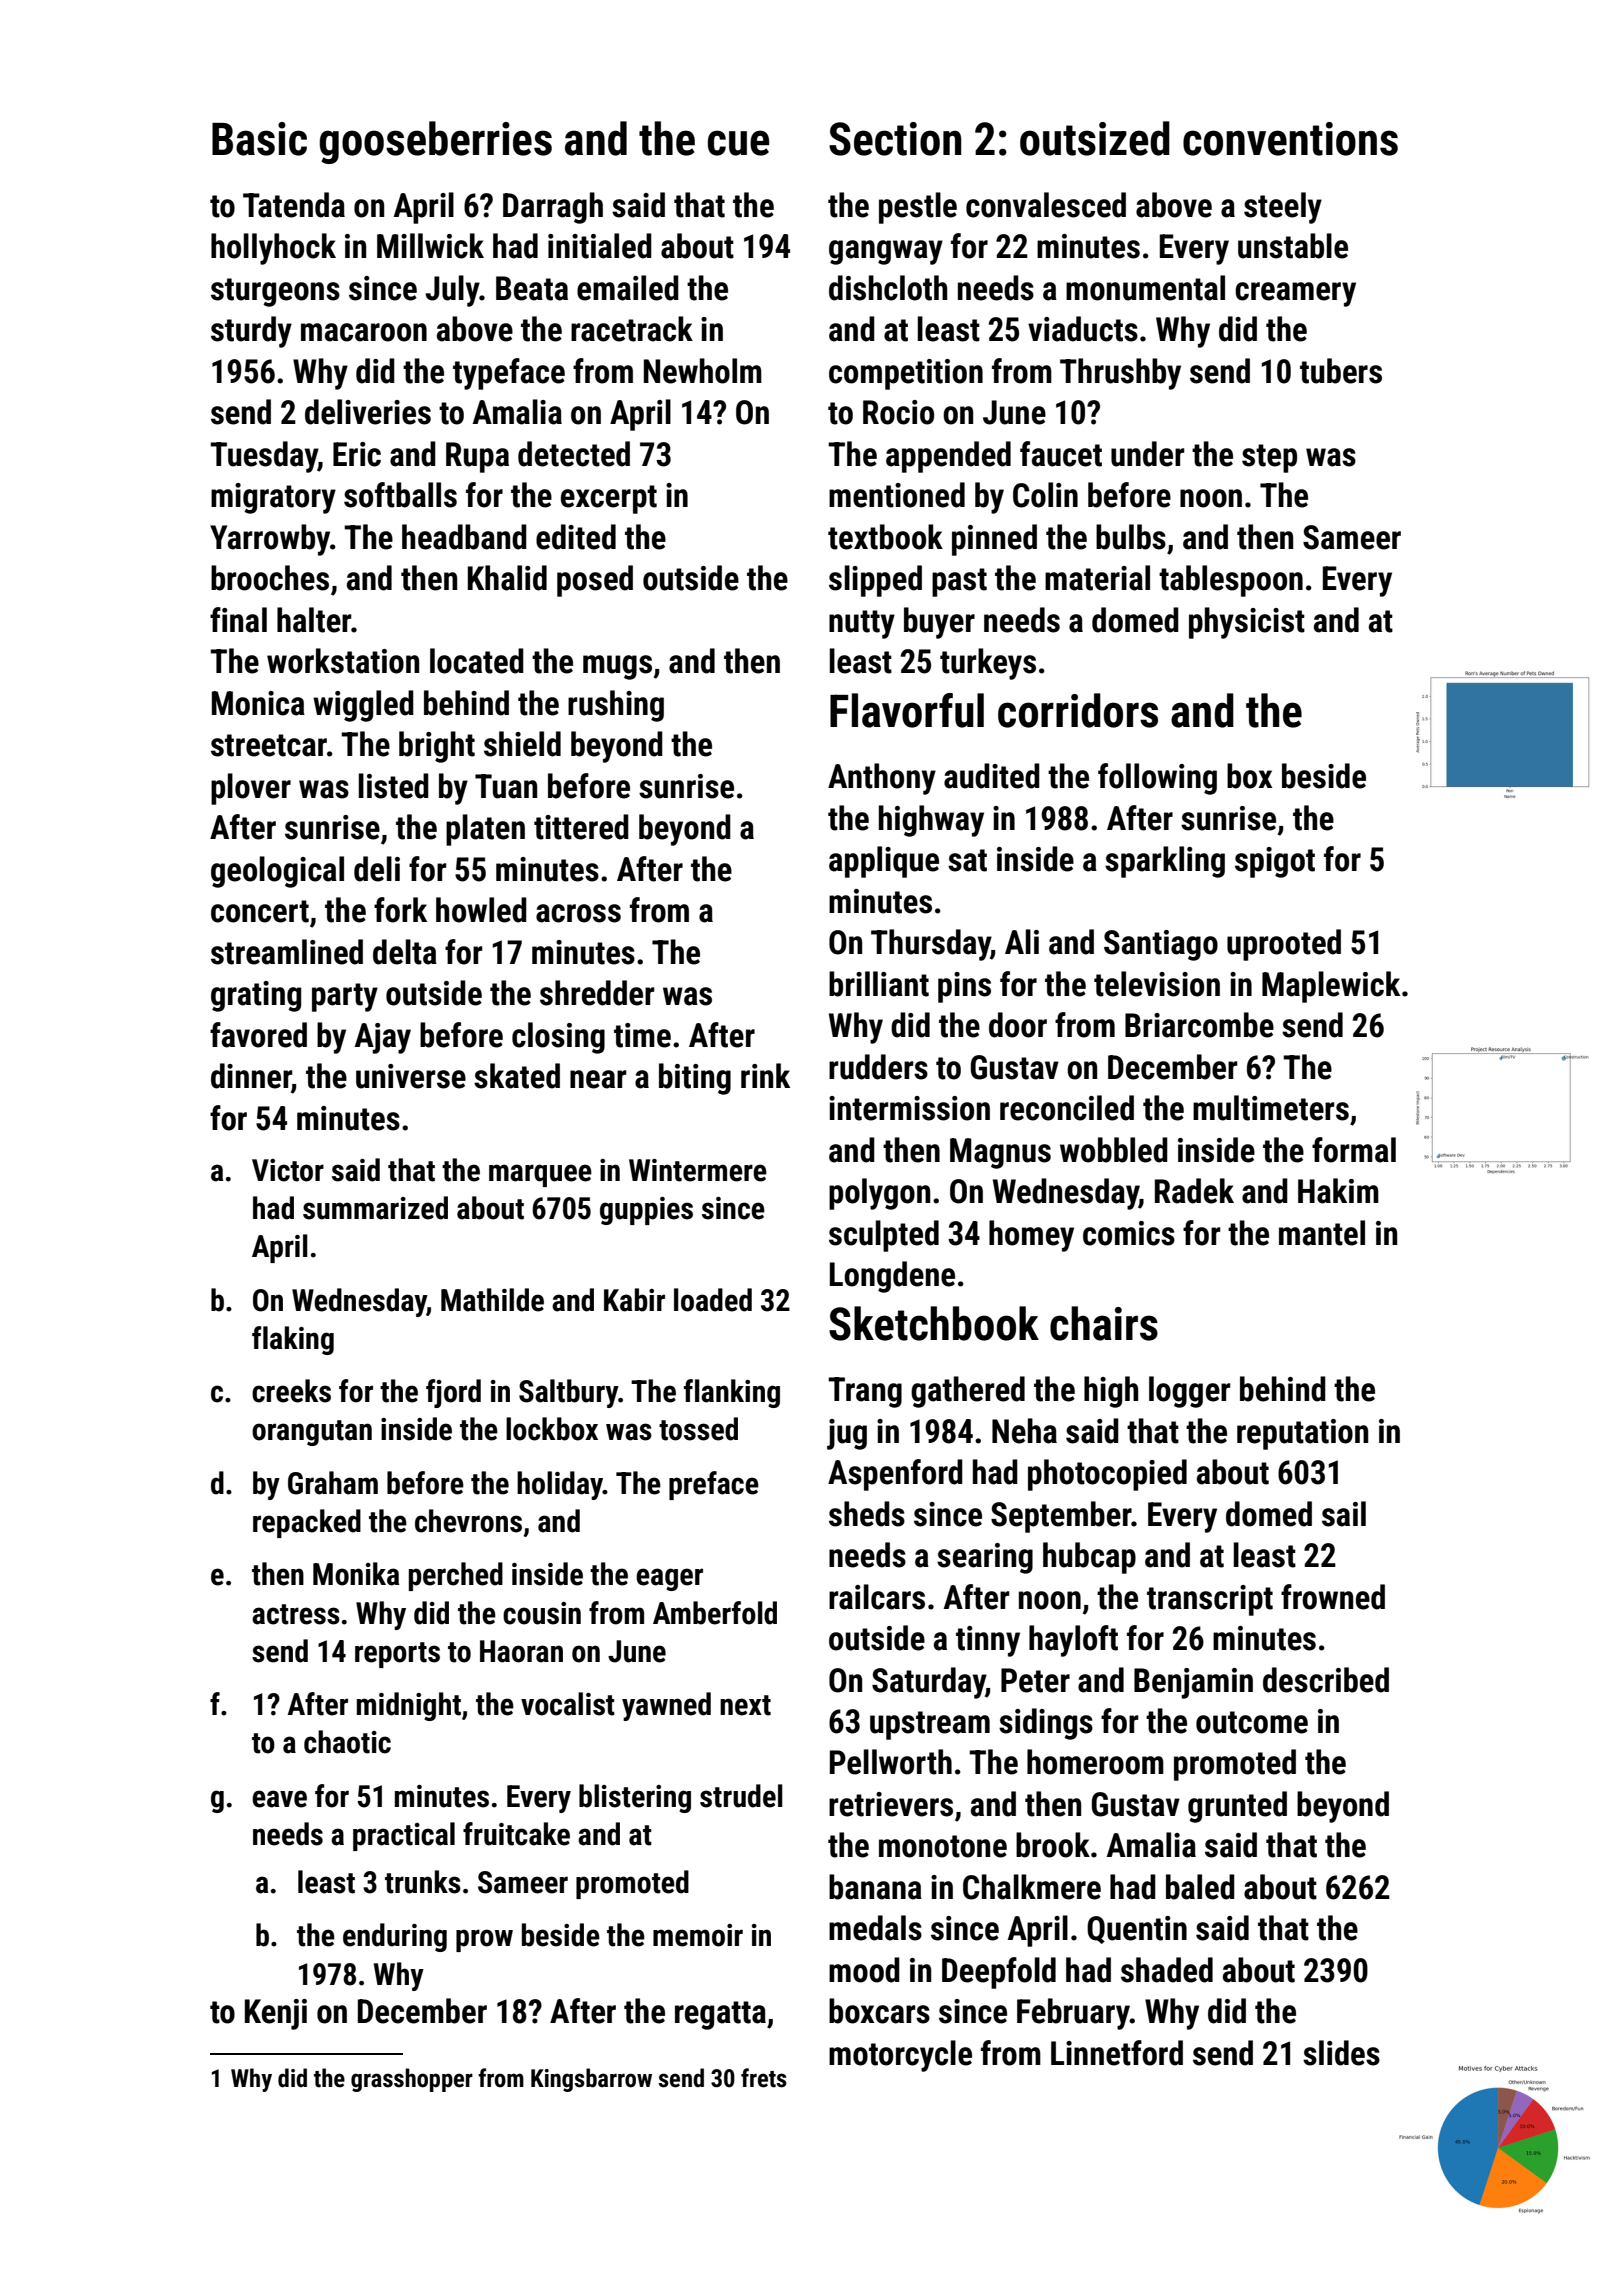 The height and width of the screenshot is (2292, 1620). Describe the element at coordinates (1290, 139) in the screenshot. I see `conventions` at that location.
